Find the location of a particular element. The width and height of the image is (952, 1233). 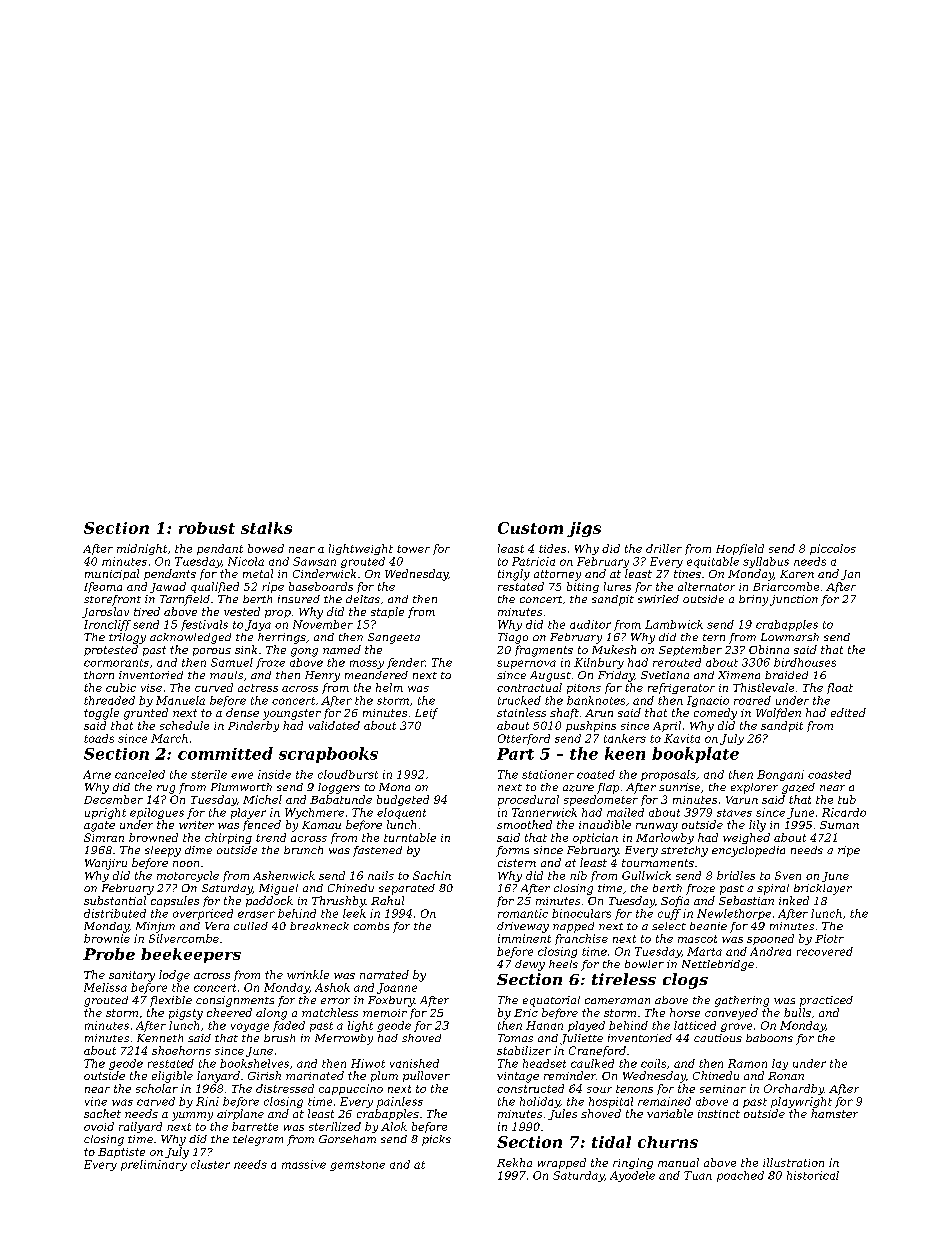

tingly is located at coordinates (514, 575).
